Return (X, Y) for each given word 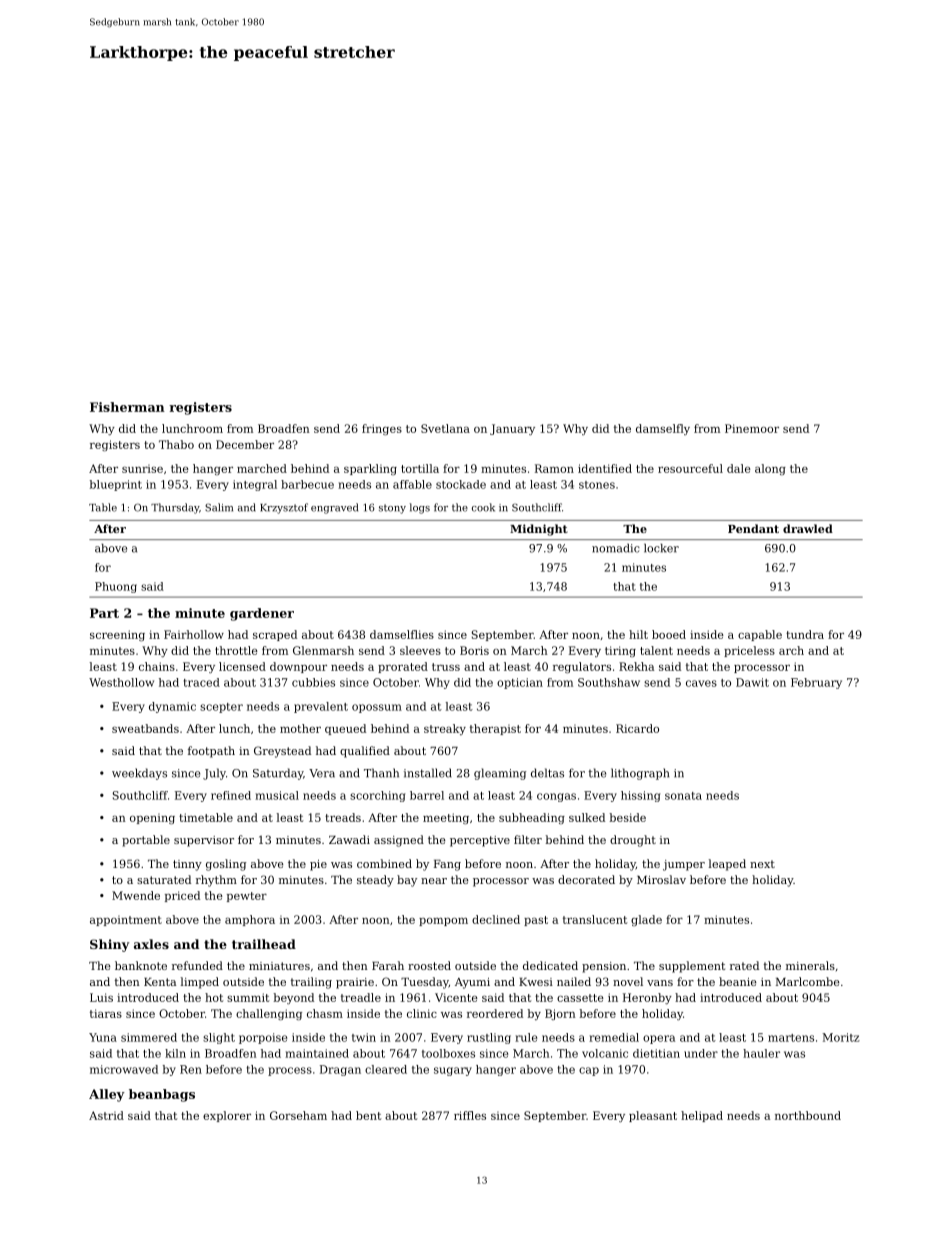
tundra (805, 634)
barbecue (307, 484)
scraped (275, 635)
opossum (377, 708)
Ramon (554, 468)
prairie (355, 983)
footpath (211, 752)
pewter (247, 897)
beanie (738, 981)
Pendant (753, 528)
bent (368, 1115)
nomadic (616, 548)
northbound (808, 1115)
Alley (107, 1095)
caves (701, 683)
